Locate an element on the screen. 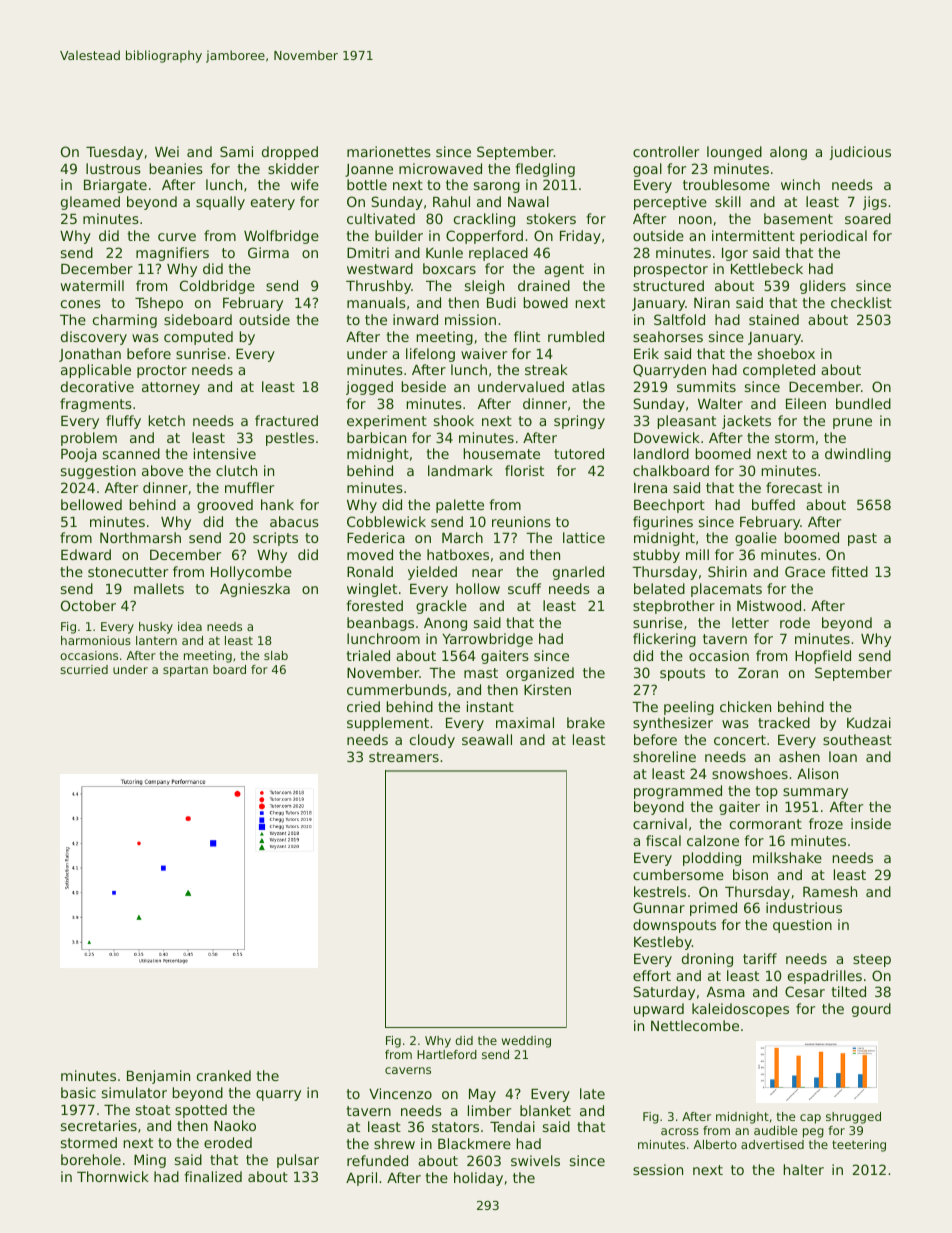  session is located at coordinates (658, 1169).
